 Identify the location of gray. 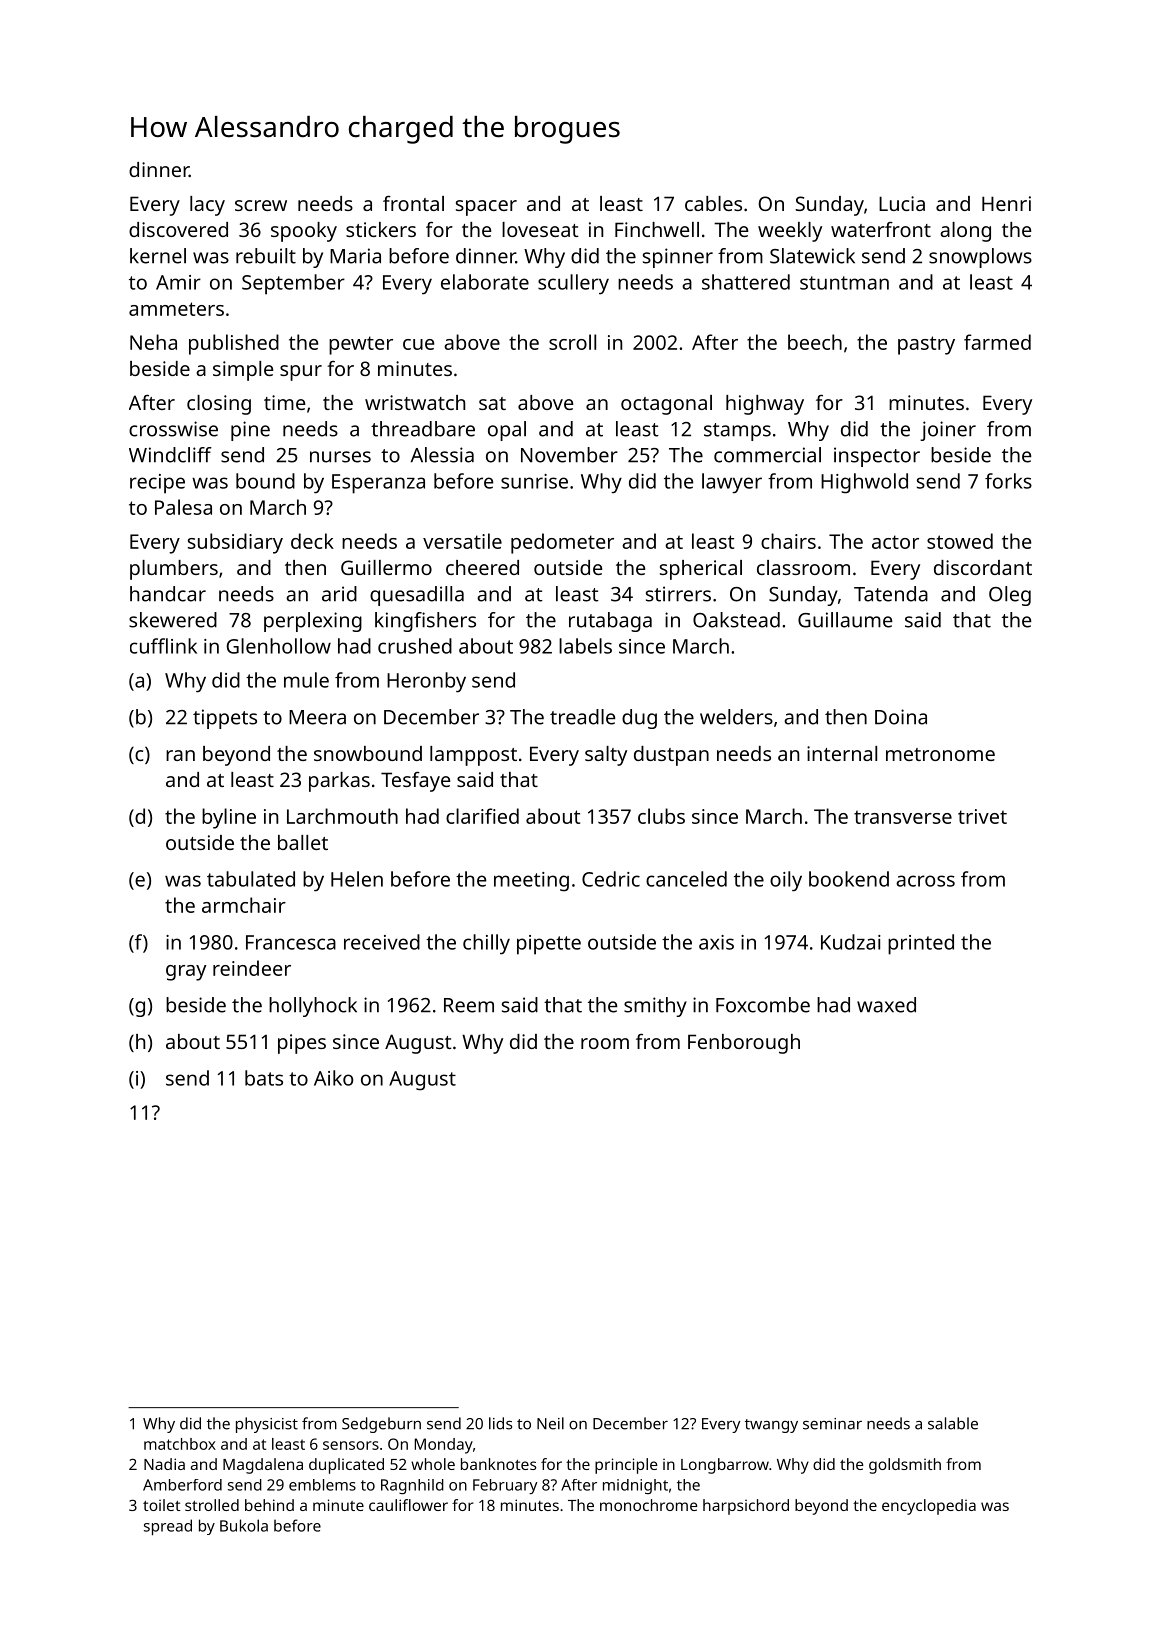
(186, 973).
